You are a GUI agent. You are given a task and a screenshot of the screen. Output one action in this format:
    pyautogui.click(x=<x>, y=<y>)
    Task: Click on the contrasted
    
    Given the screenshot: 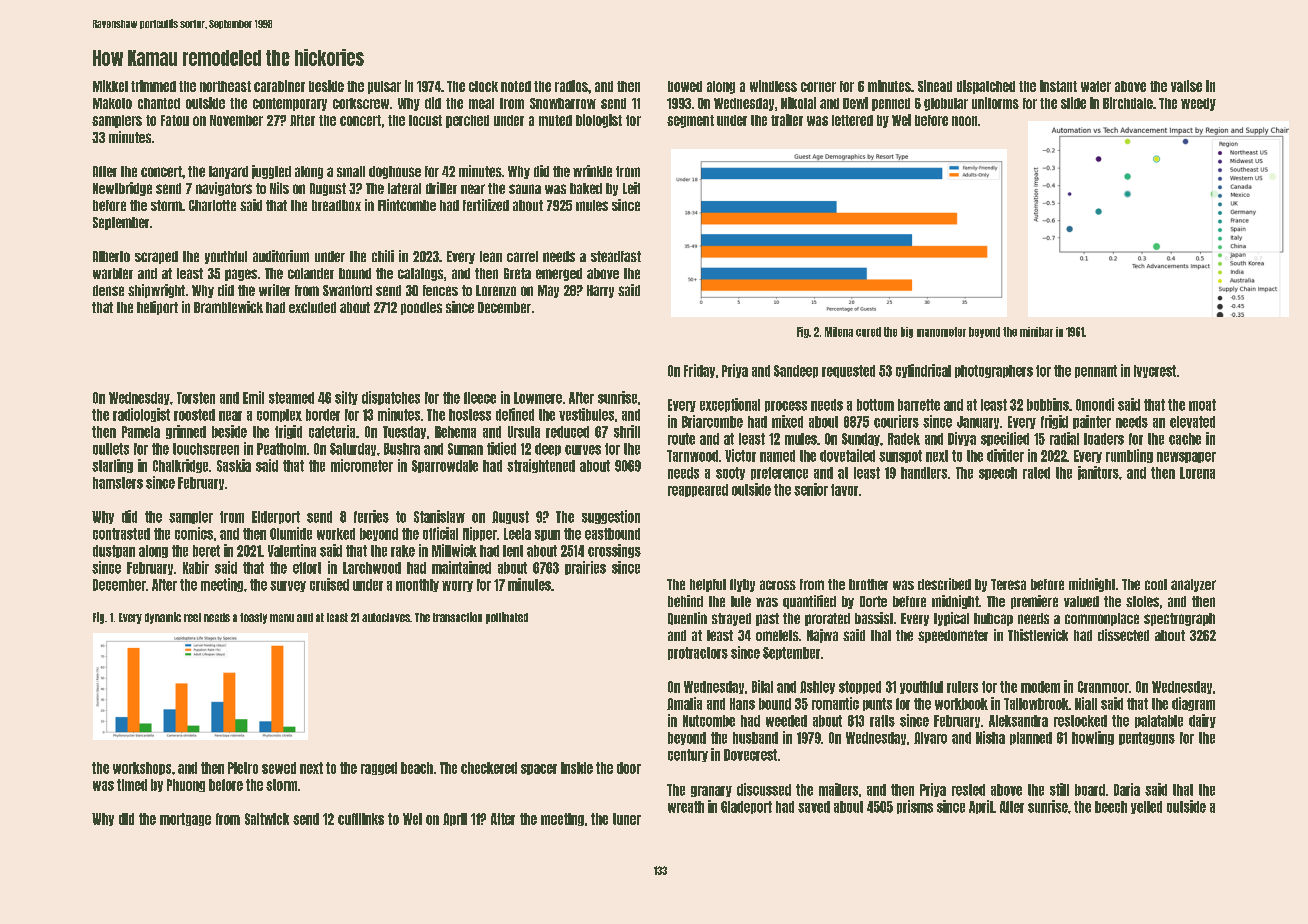 What is the action you would take?
    pyautogui.click(x=121, y=534)
